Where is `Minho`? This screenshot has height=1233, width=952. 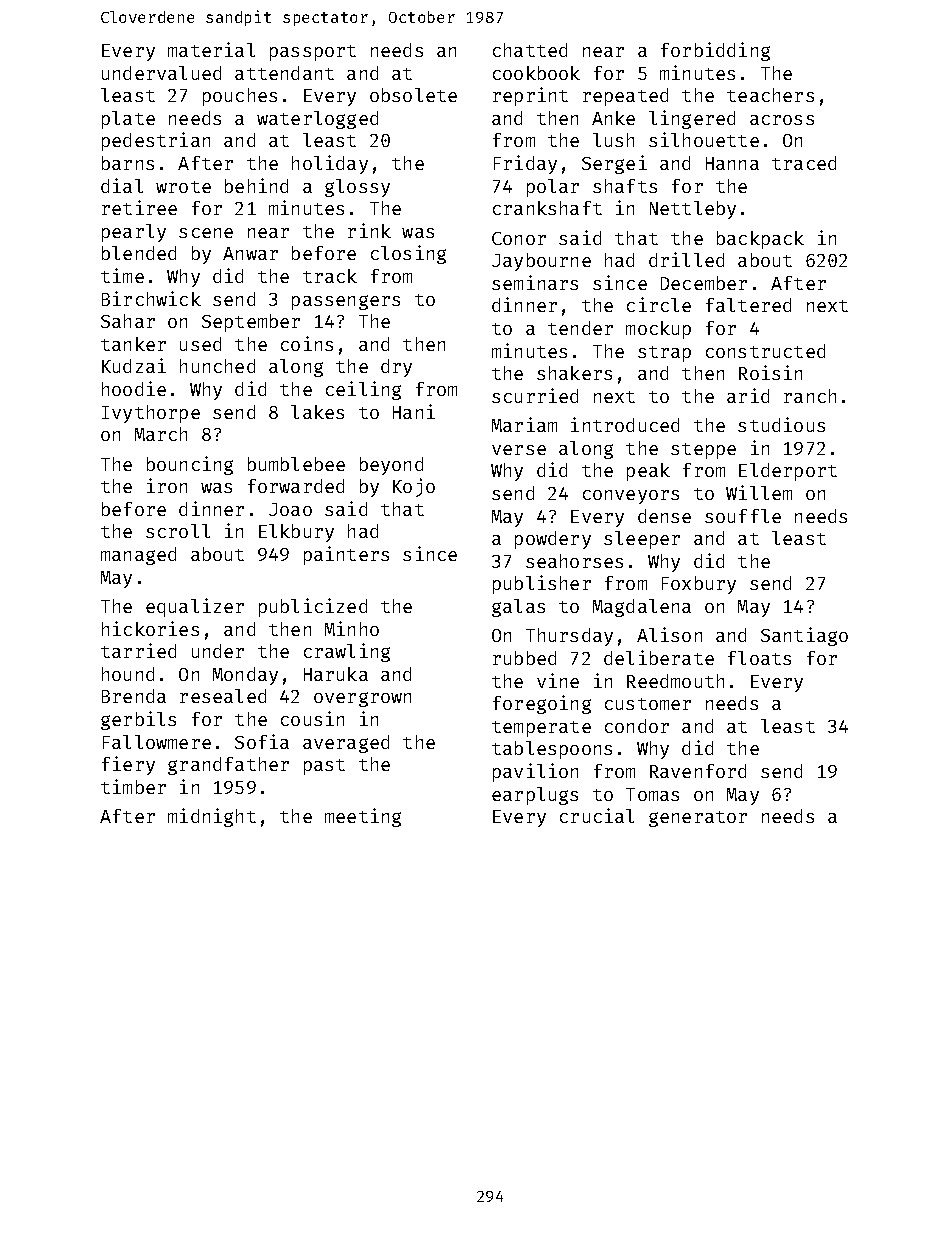 Minho is located at coordinates (352, 628).
